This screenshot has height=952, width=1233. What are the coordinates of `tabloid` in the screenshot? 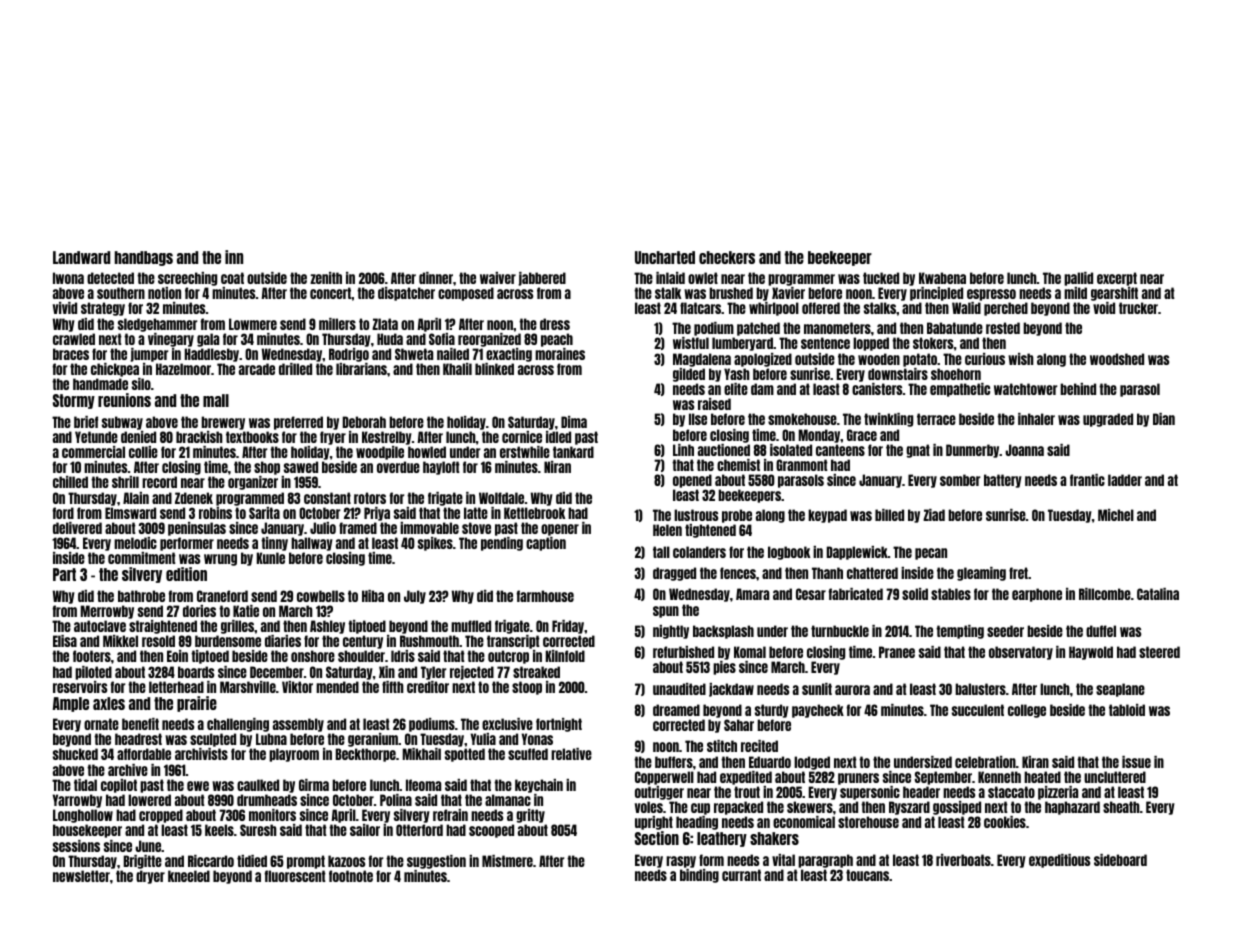 It's located at (1127, 710).
